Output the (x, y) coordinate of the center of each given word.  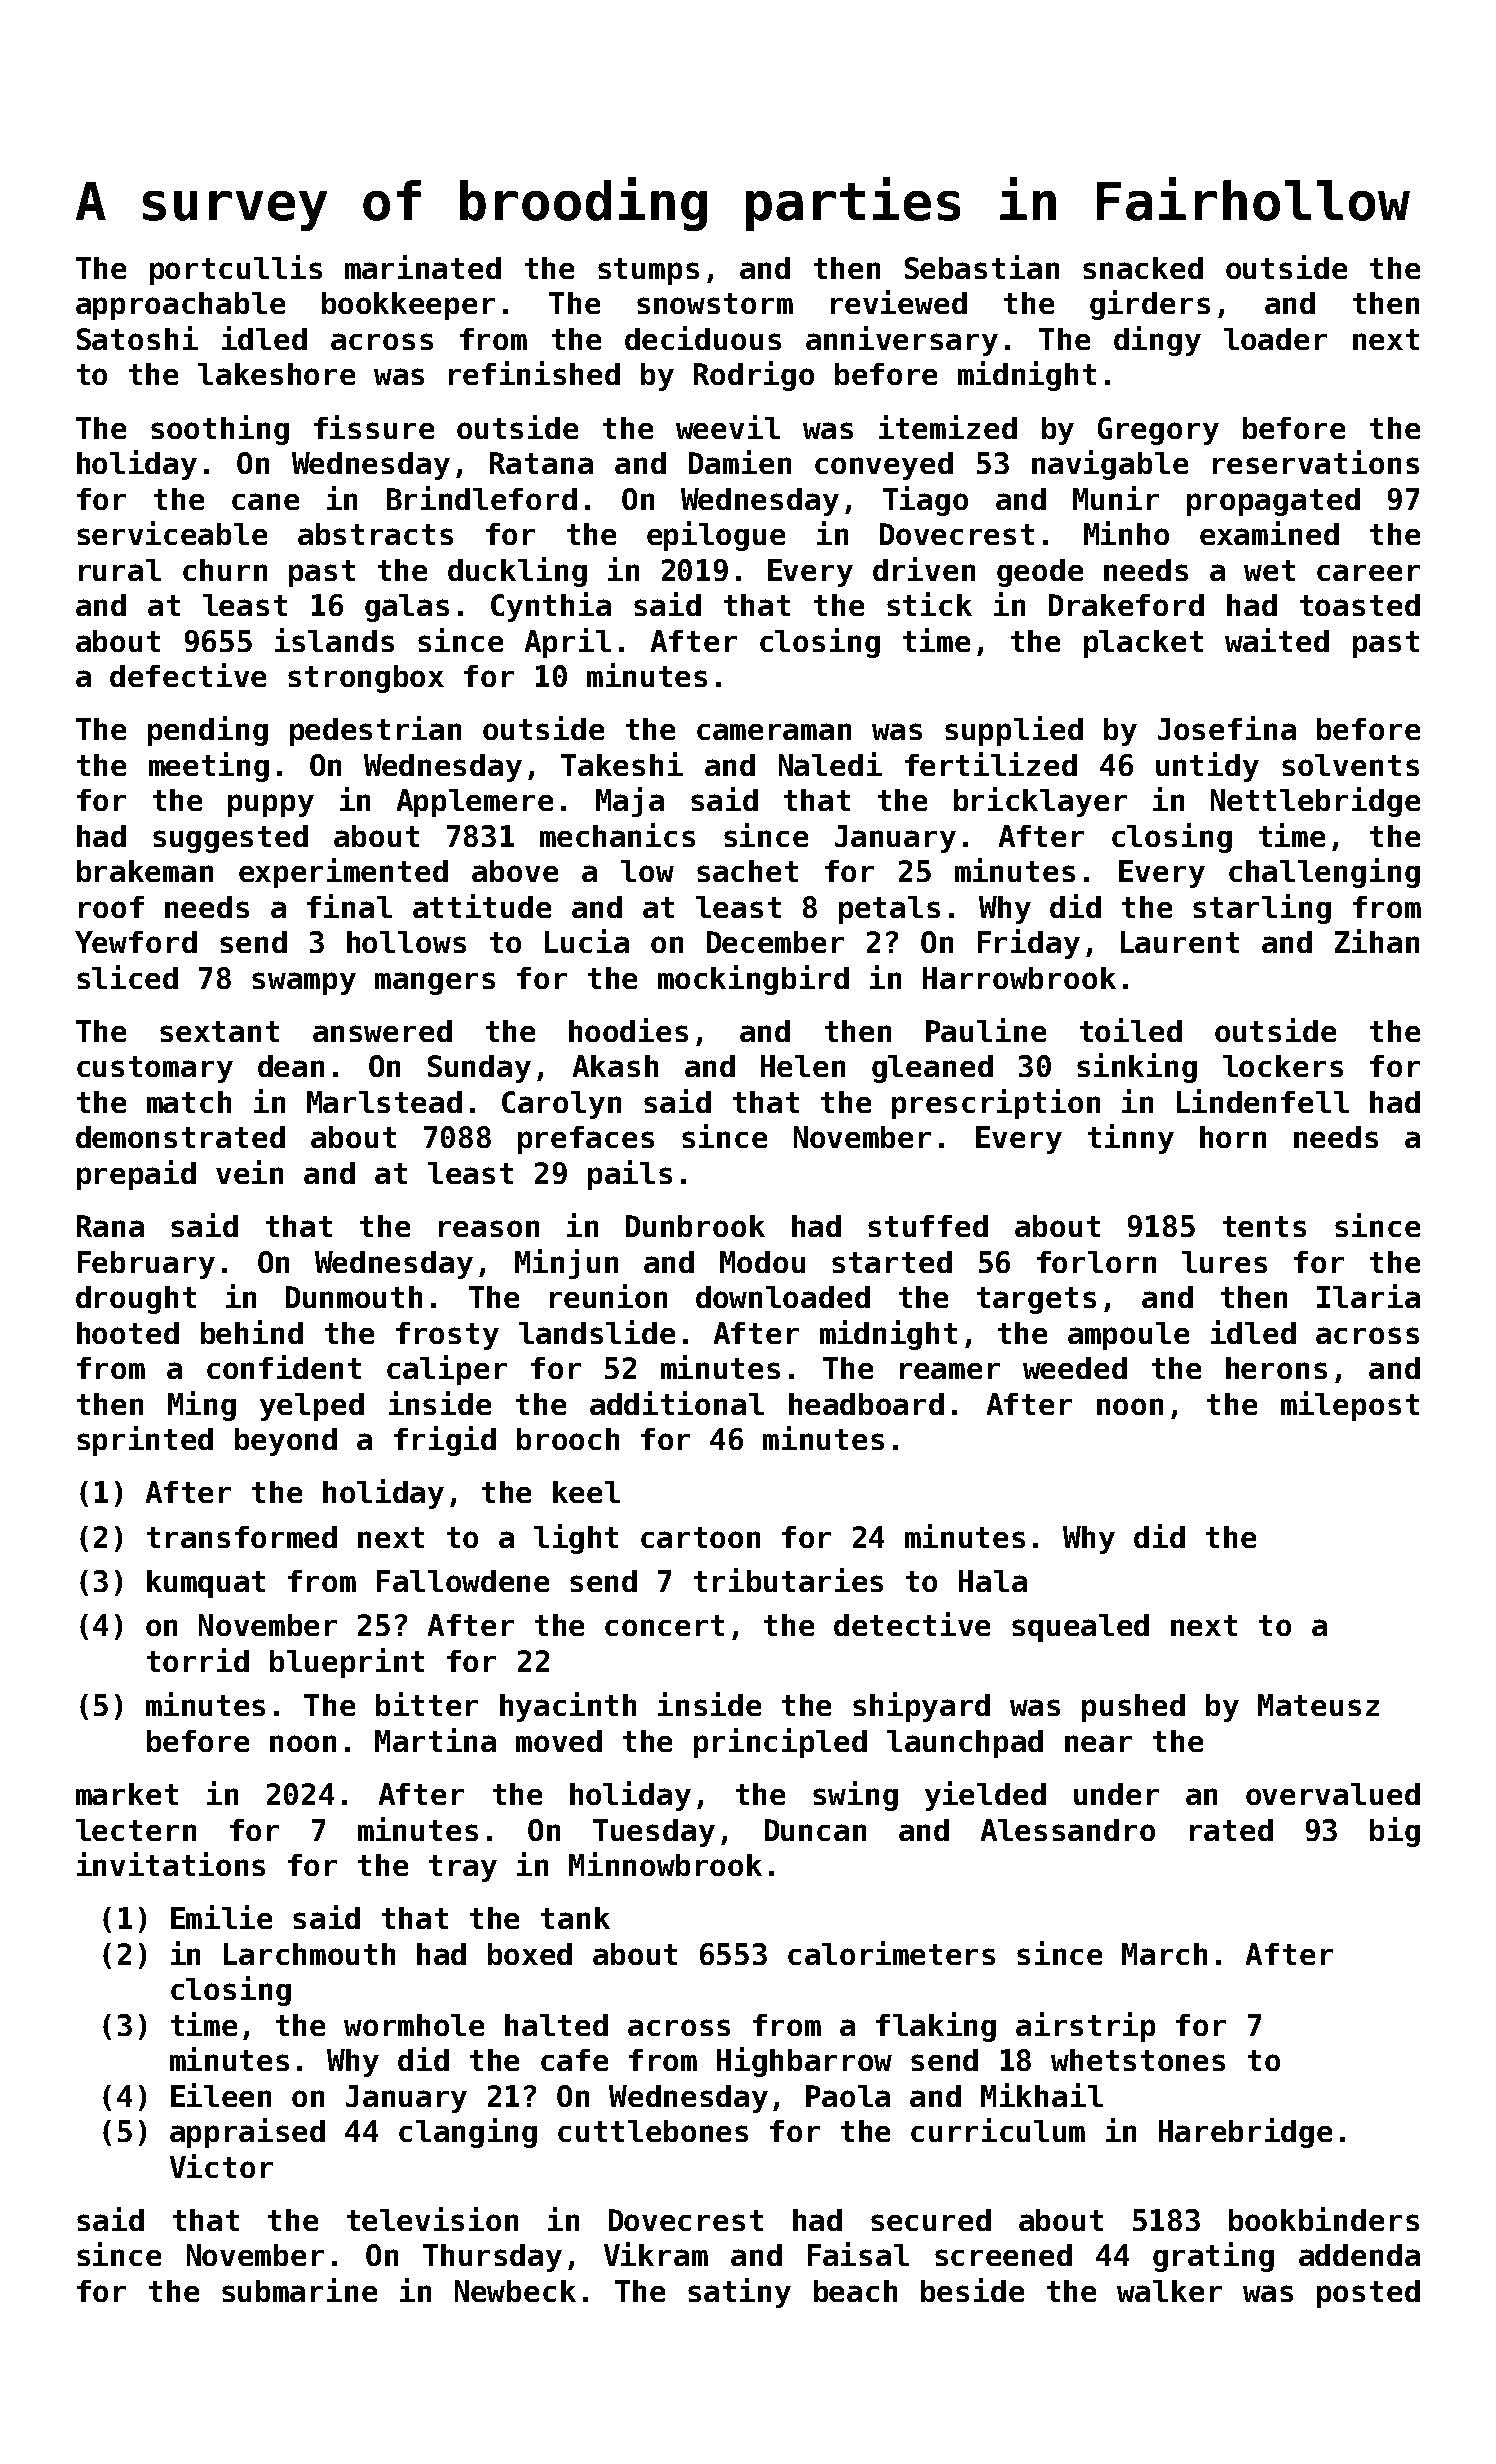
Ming (202, 1406)
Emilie (221, 1917)
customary (155, 1069)
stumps (648, 271)
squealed (1080, 1628)
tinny (1131, 1139)
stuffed (928, 1226)
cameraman (774, 731)
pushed (1133, 1708)
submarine (299, 2290)
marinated (423, 267)
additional (677, 1403)
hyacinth (568, 1707)
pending (208, 731)
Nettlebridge (1315, 802)
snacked (1143, 268)
